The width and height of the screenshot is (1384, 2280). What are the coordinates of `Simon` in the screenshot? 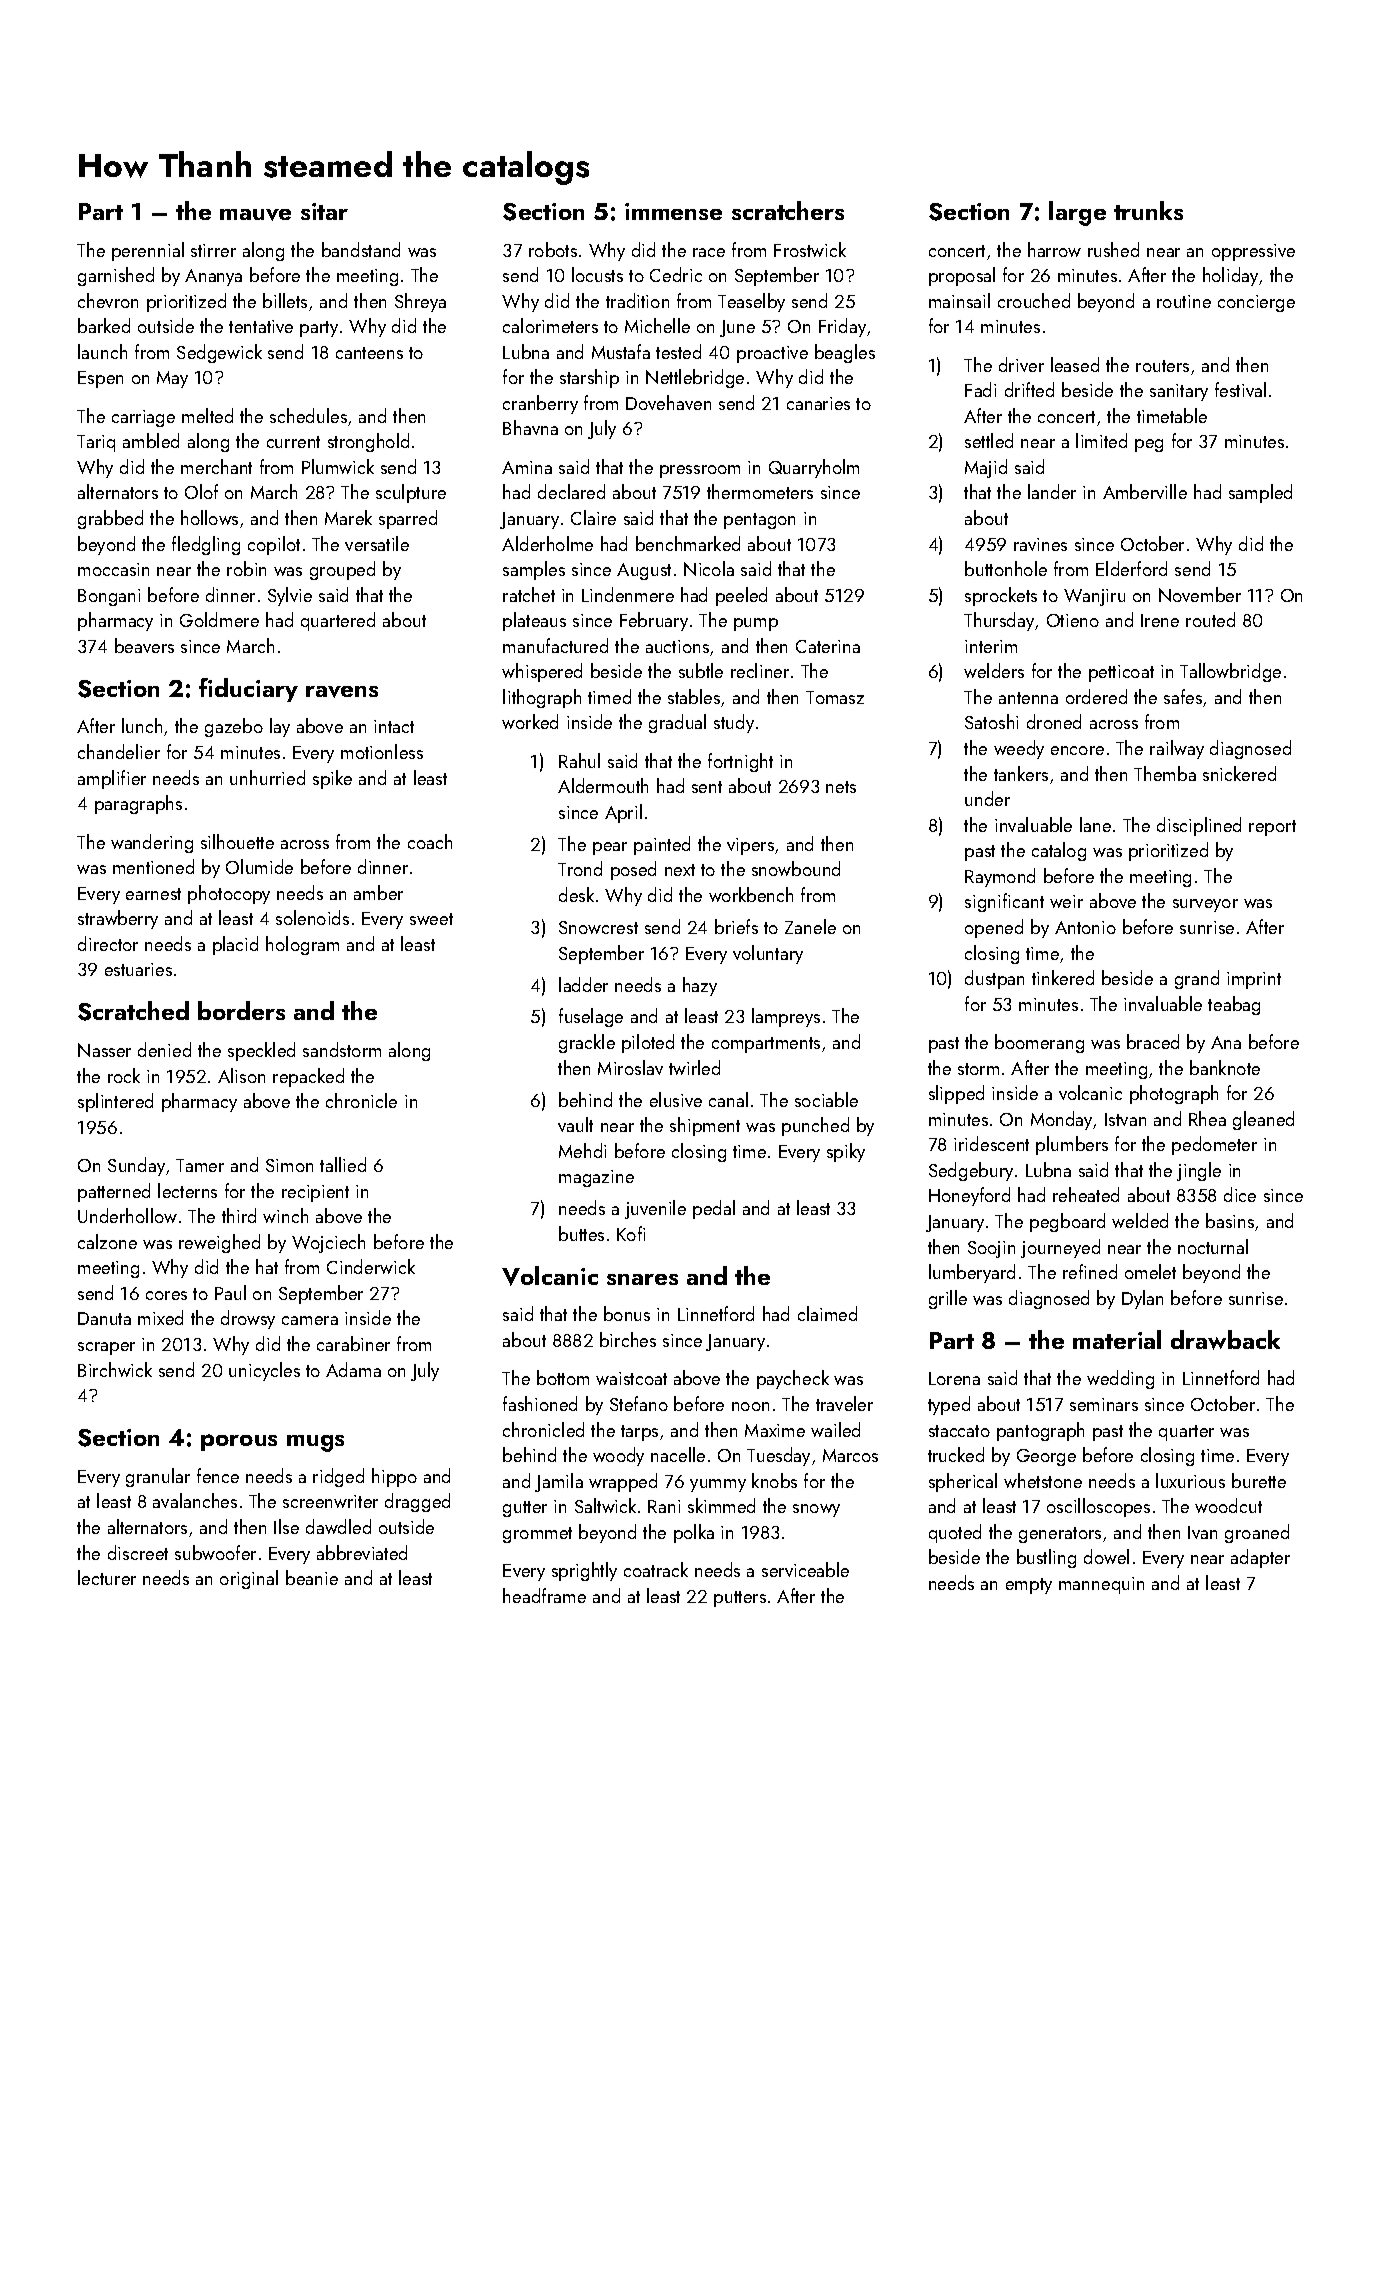 It's located at (289, 1165).
